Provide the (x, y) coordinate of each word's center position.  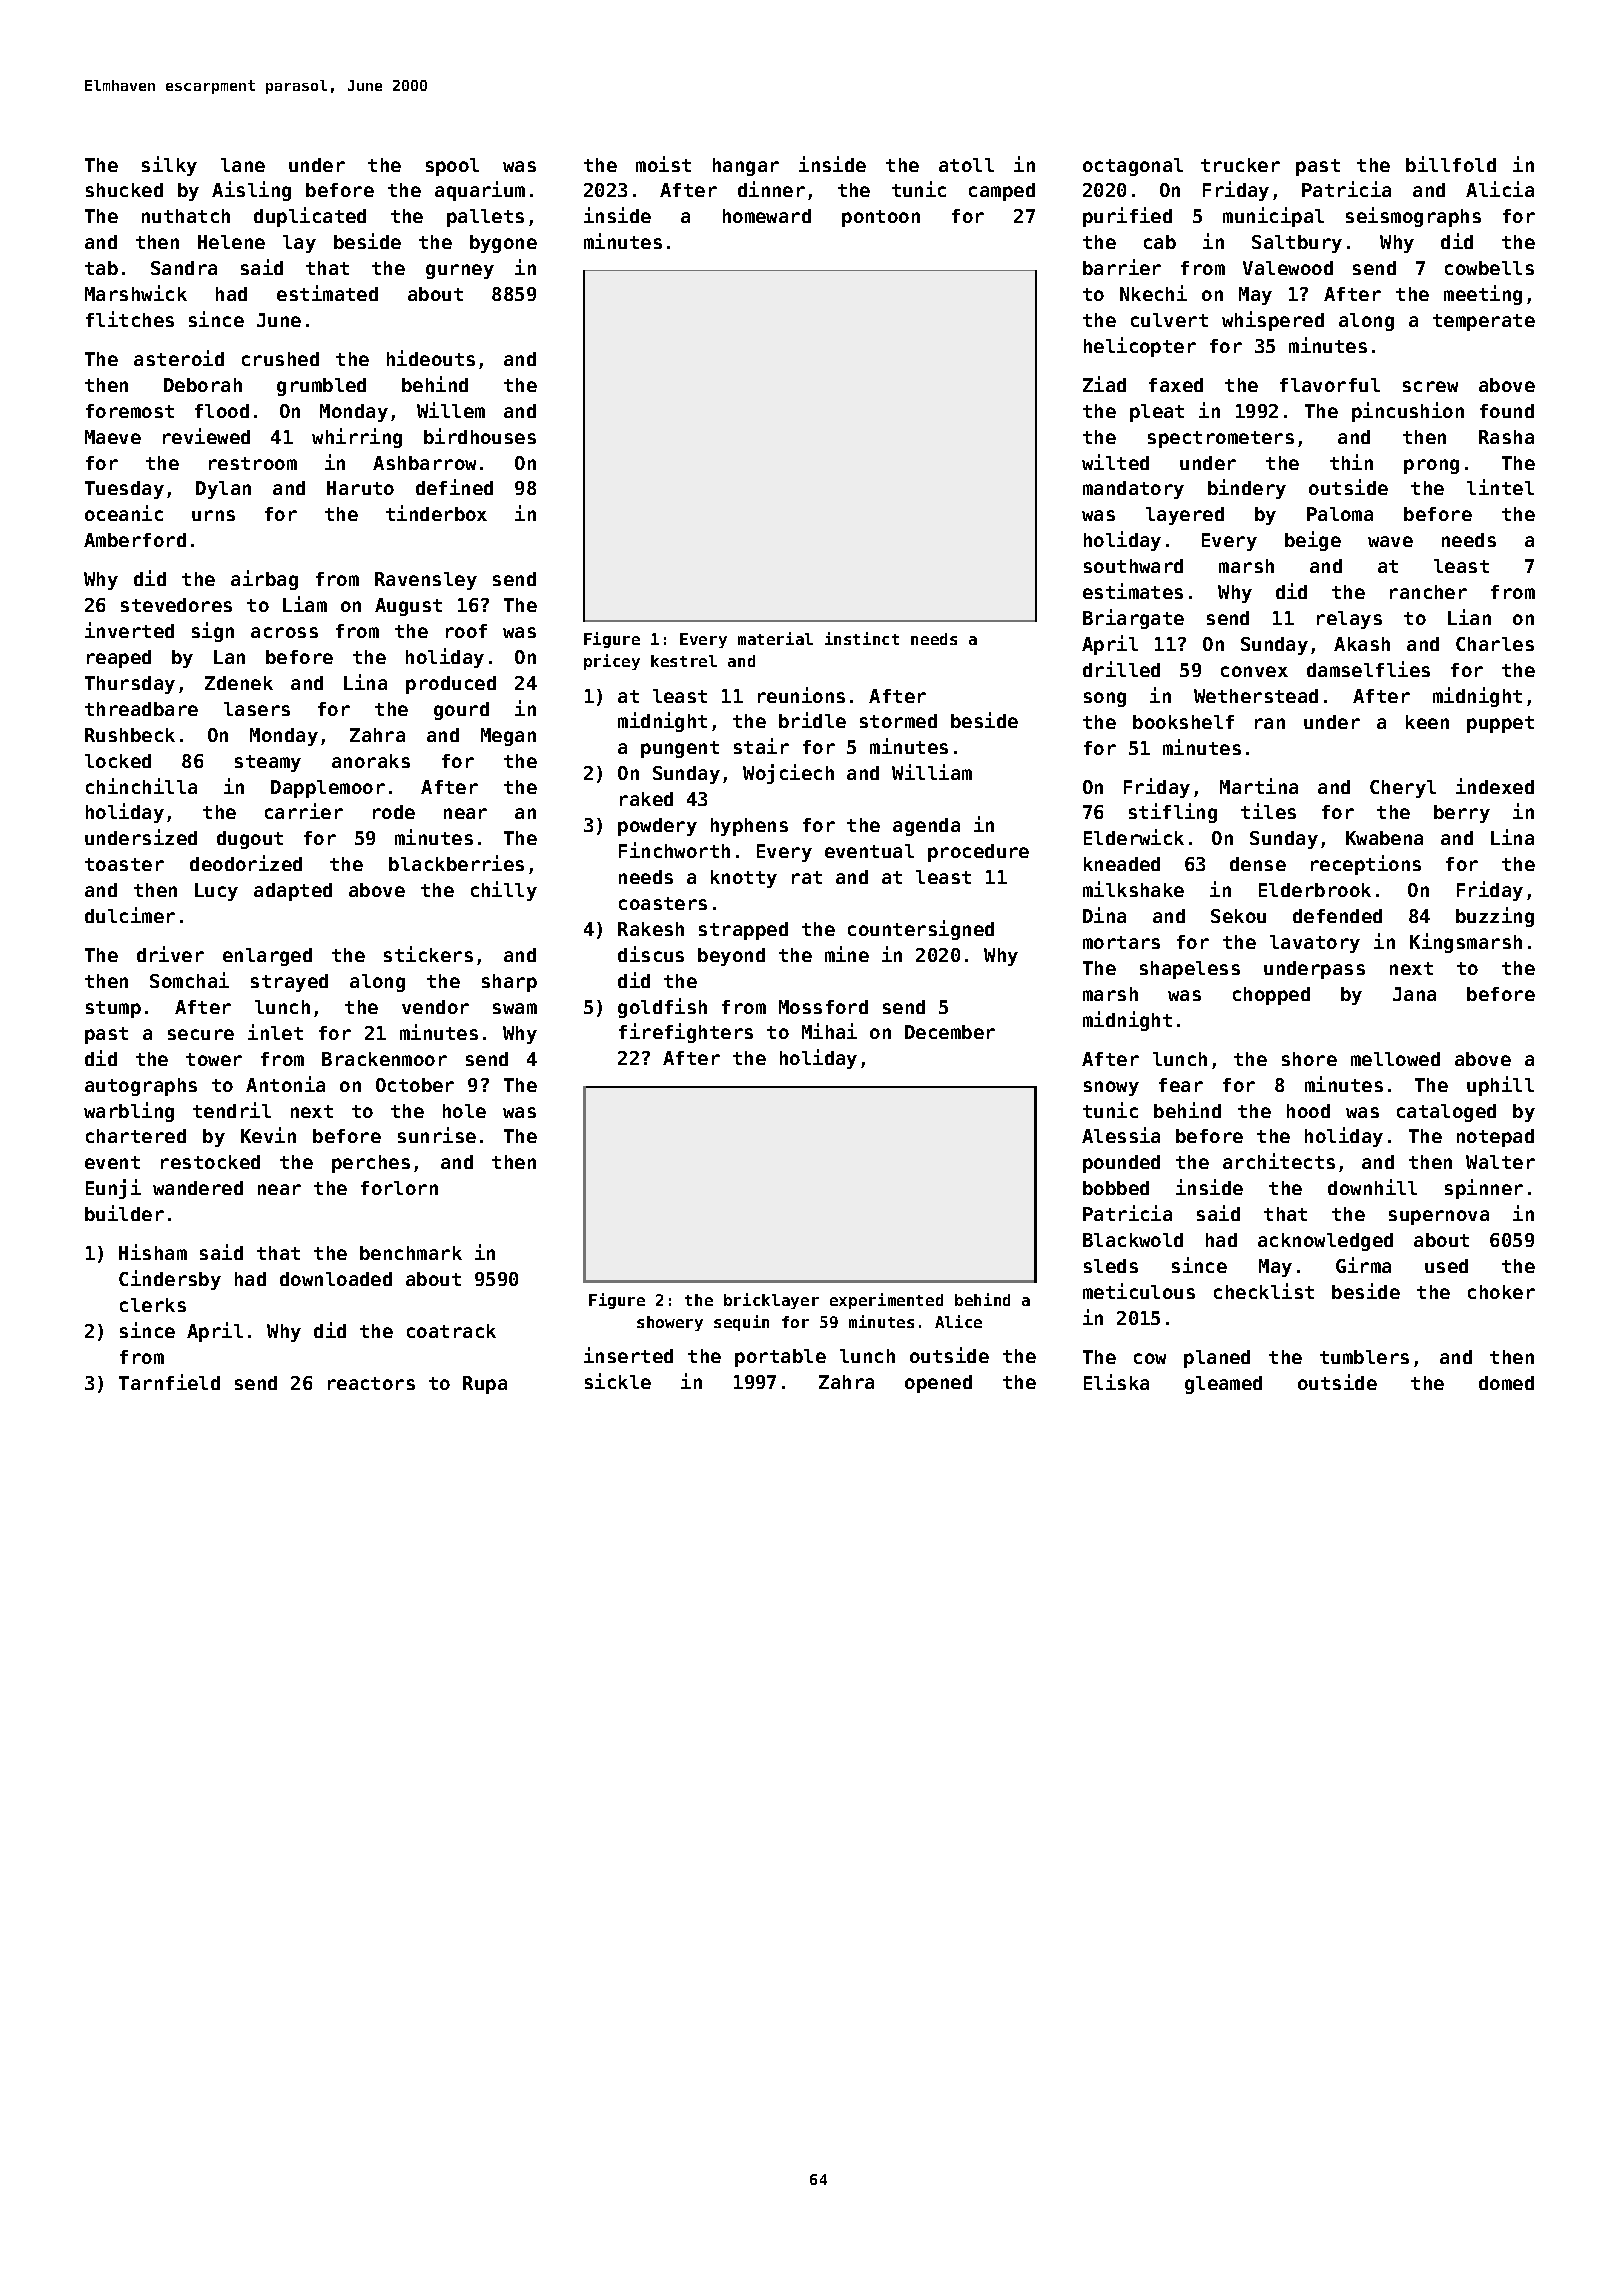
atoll (966, 165)
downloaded (336, 1279)
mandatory (1133, 490)
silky (169, 166)
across (284, 632)
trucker (1240, 165)
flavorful (1330, 385)
